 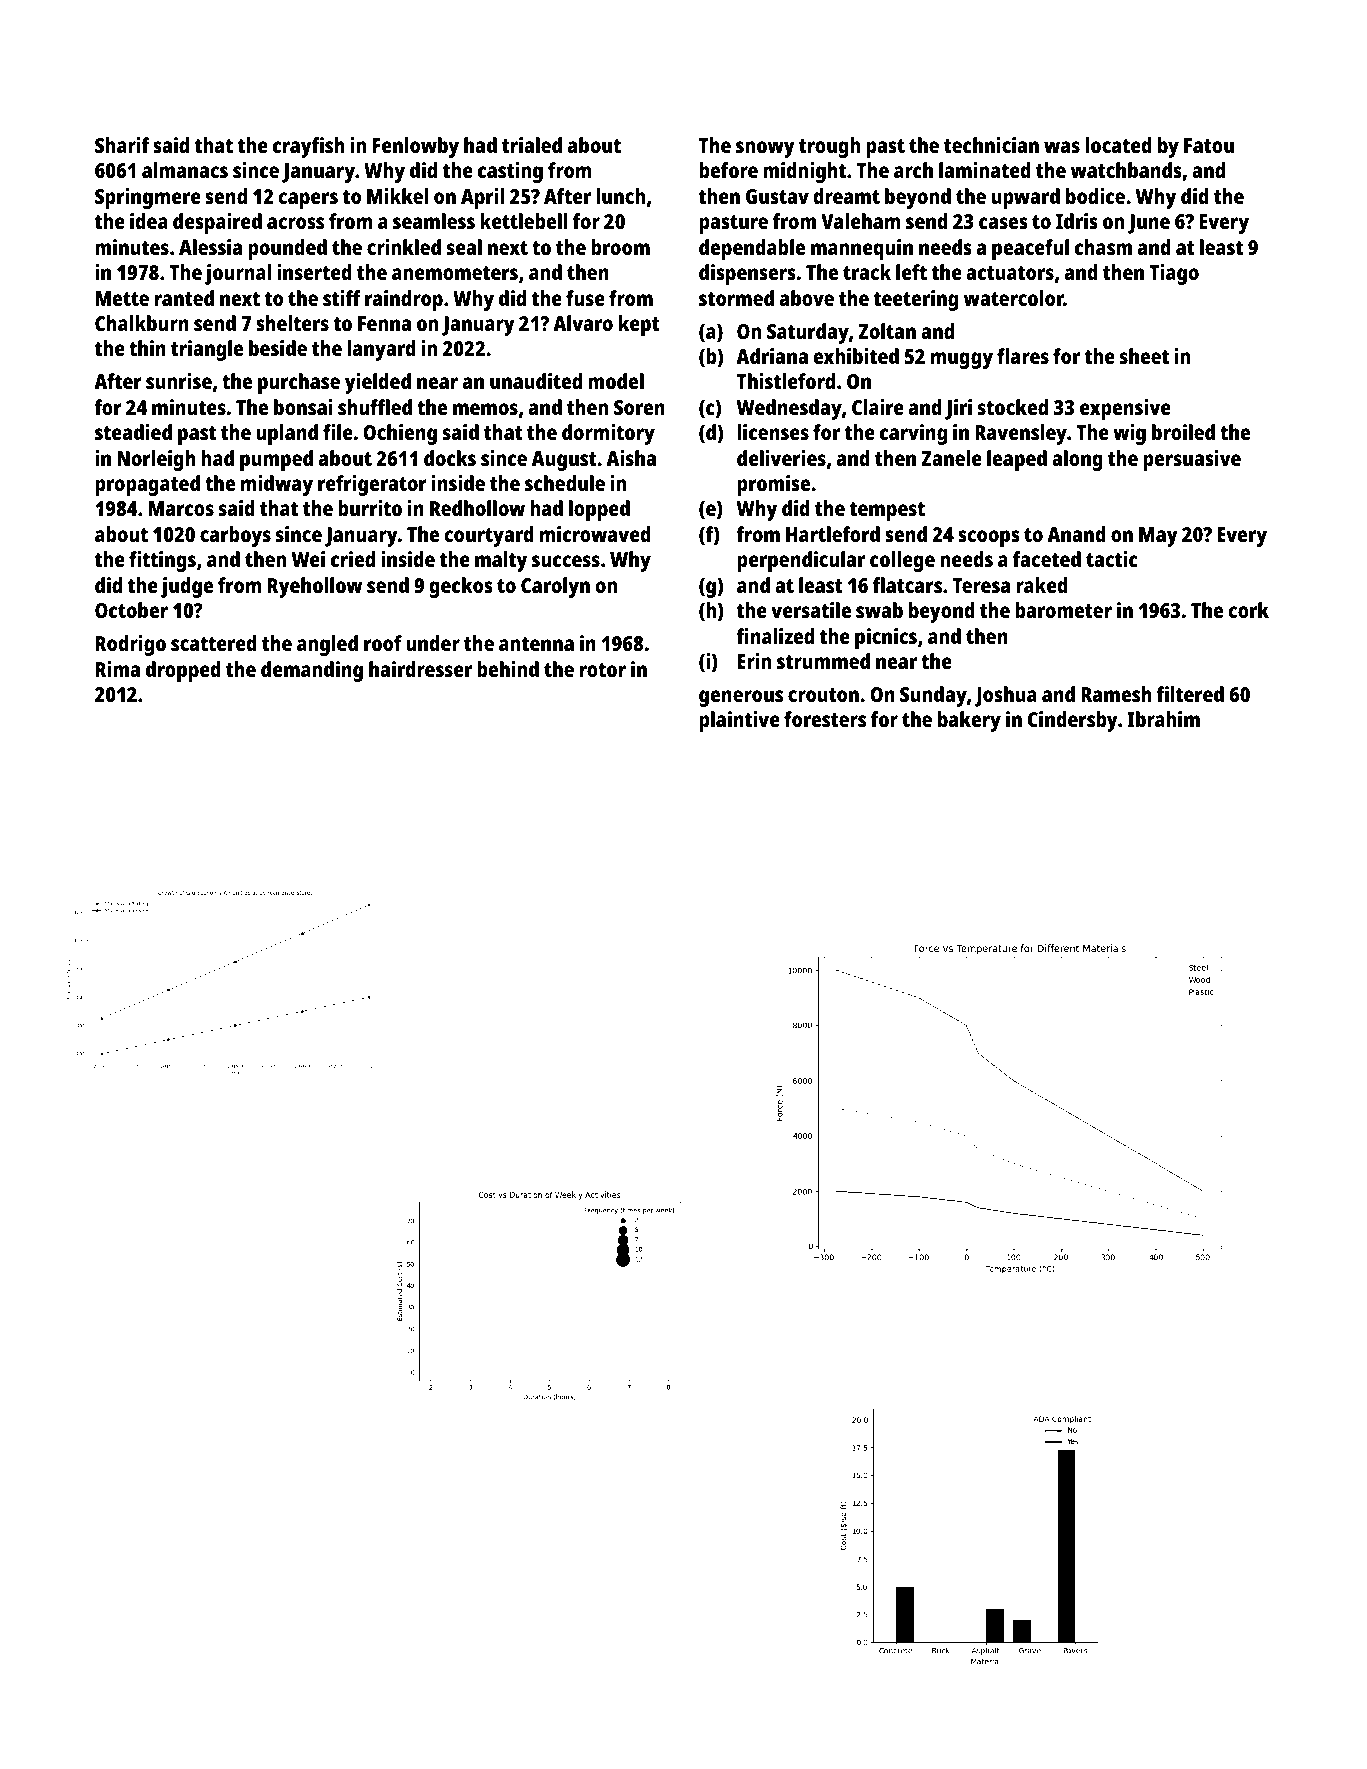 I want to click on persuasive, so click(x=1192, y=460).
